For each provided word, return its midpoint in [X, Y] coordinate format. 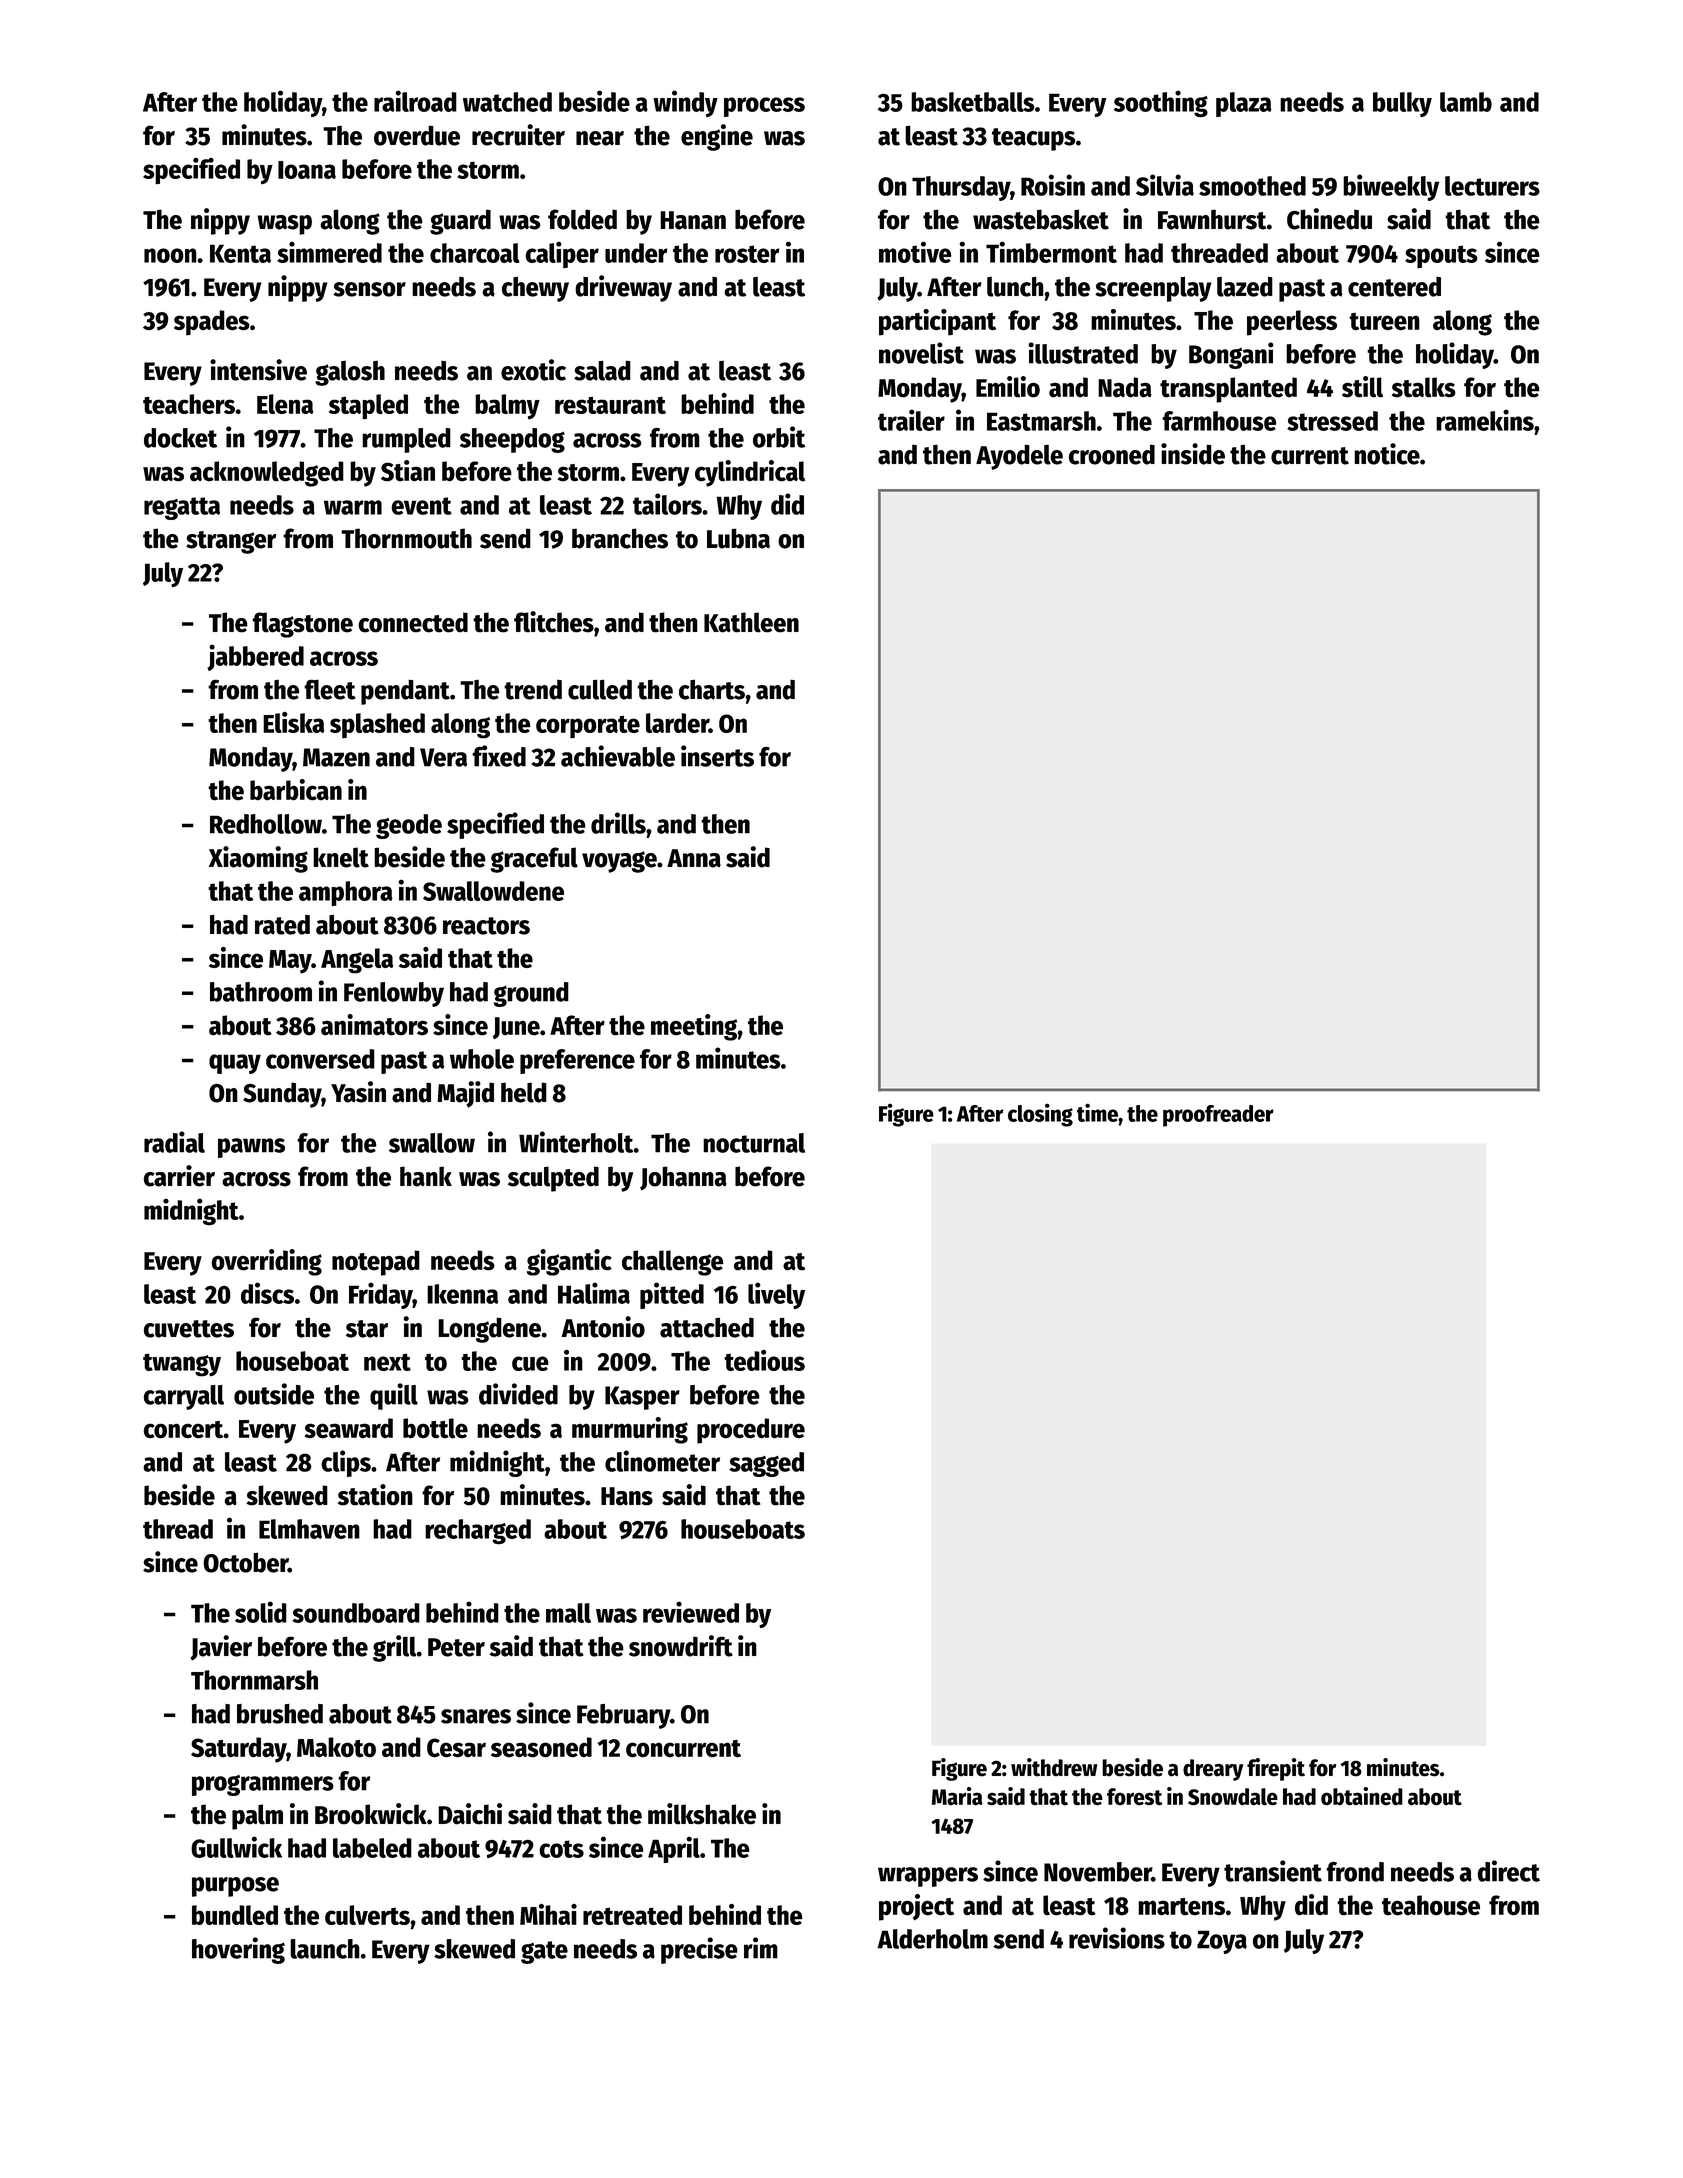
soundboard [356, 1613]
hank [426, 1176]
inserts [717, 756]
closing [1040, 1115]
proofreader [1218, 1116]
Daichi [470, 1814]
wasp [284, 225]
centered [1394, 287]
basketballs [973, 102]
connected [413, 622]
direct [1508, 1871]
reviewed [691, 1612]
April [674, 1849]
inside [1193, 454]
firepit [1276, 1769]
